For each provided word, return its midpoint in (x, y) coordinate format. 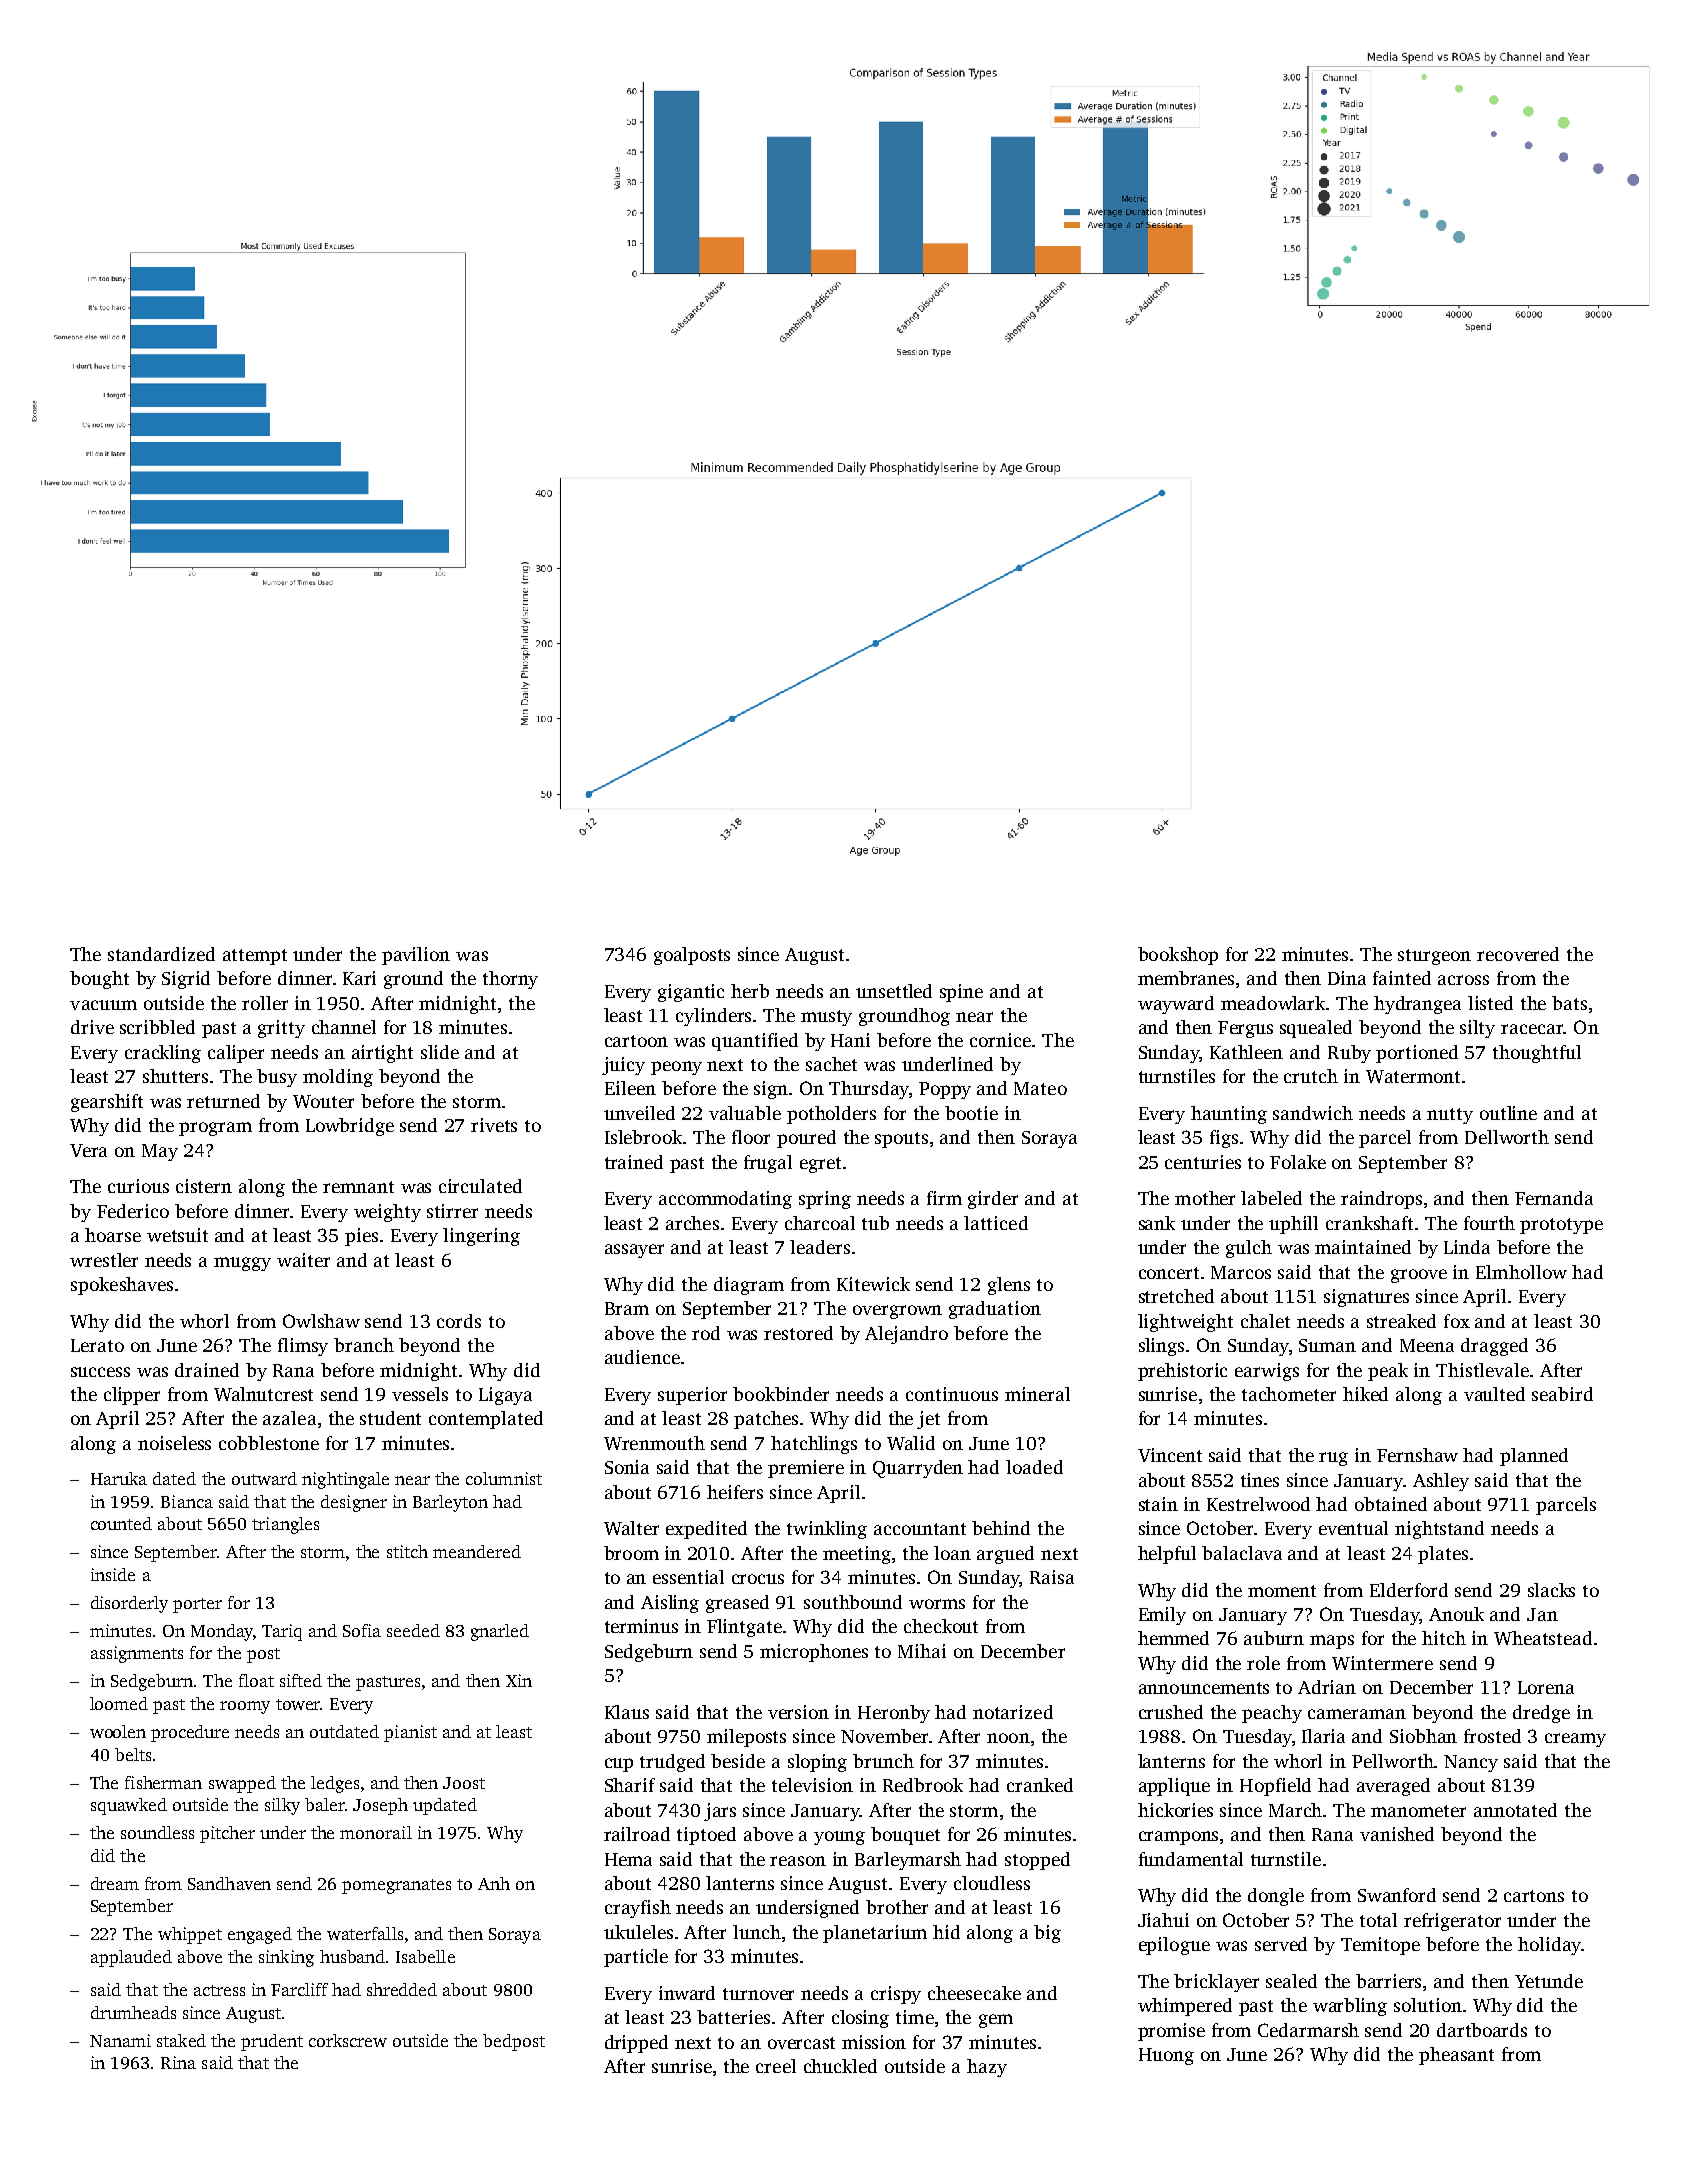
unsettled (894, 991)
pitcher (227, 1834)
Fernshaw (1417, 1455)
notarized (1013, 1712)
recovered (1518, 954)
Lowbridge (350, 1127)
